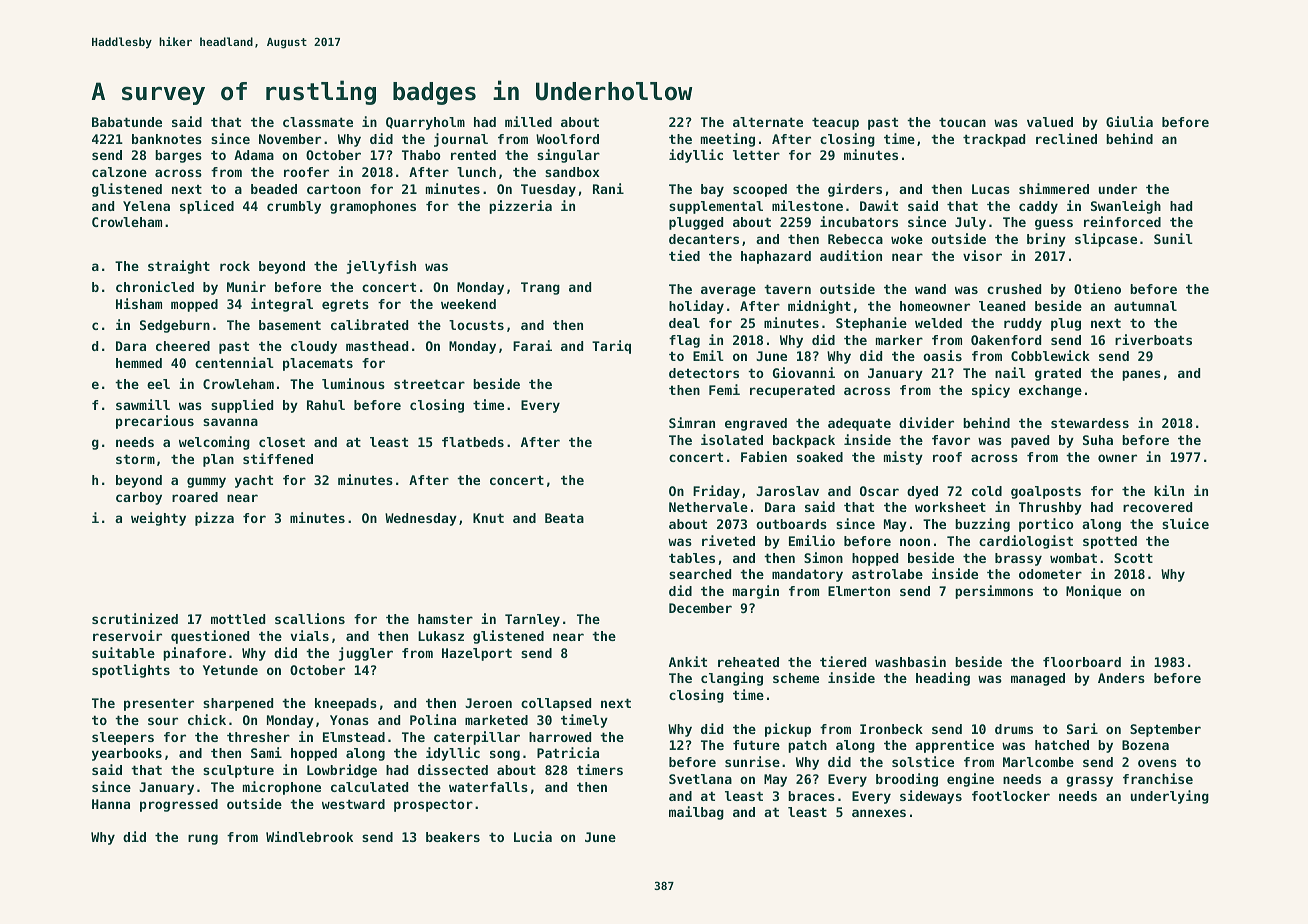 This screenshot has width=1308, height=924. Describe the element at coordinates (716, 207) in the screenshot. I see `supplemental` at that location.
